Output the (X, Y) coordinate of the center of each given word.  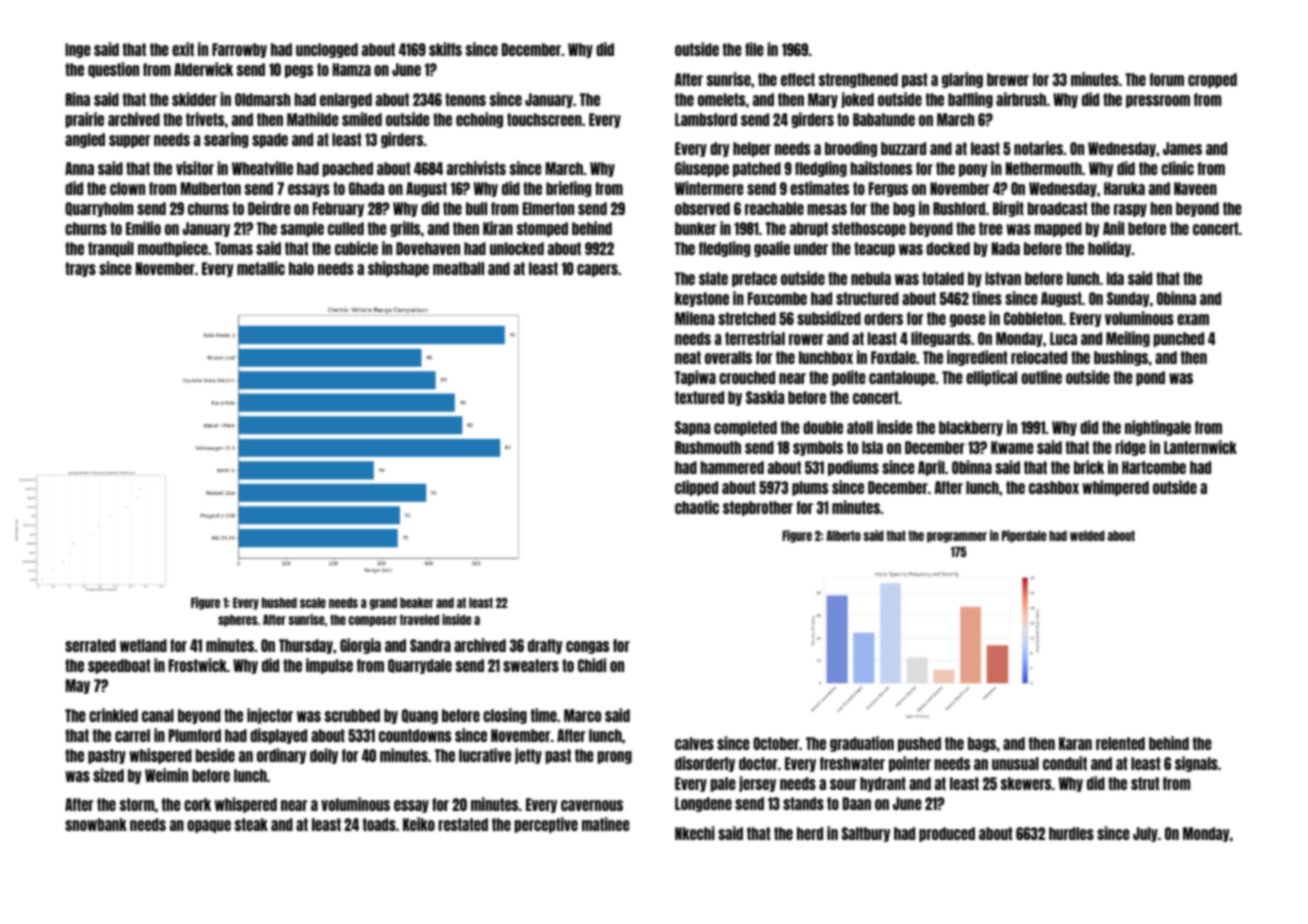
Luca (1063, 338)
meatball (458, 268)
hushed (279, 602)
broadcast (1057, 208)
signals (1196, 764)
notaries (1038, 148)
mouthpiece (173, 249)
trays (80, 269)
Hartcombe (1154, 467)
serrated (90, 645)
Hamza (352, 69)
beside (215, 755)
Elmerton (548, 208)
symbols (818, 448)
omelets (721, 99)
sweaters (531, 665)
